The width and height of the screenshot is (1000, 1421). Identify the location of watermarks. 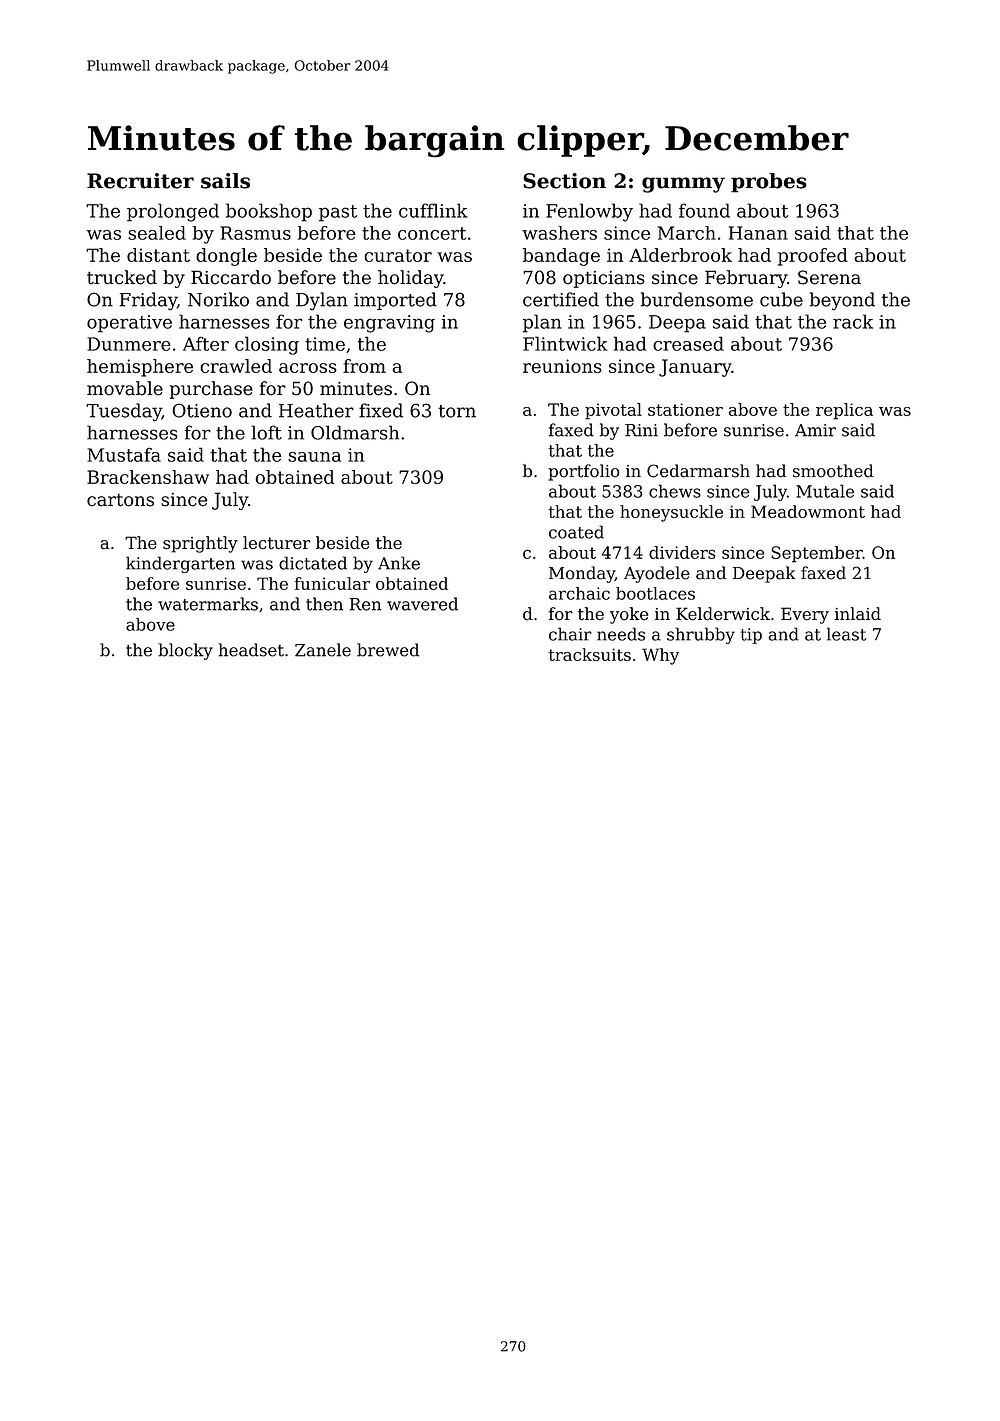
(208, 604).
